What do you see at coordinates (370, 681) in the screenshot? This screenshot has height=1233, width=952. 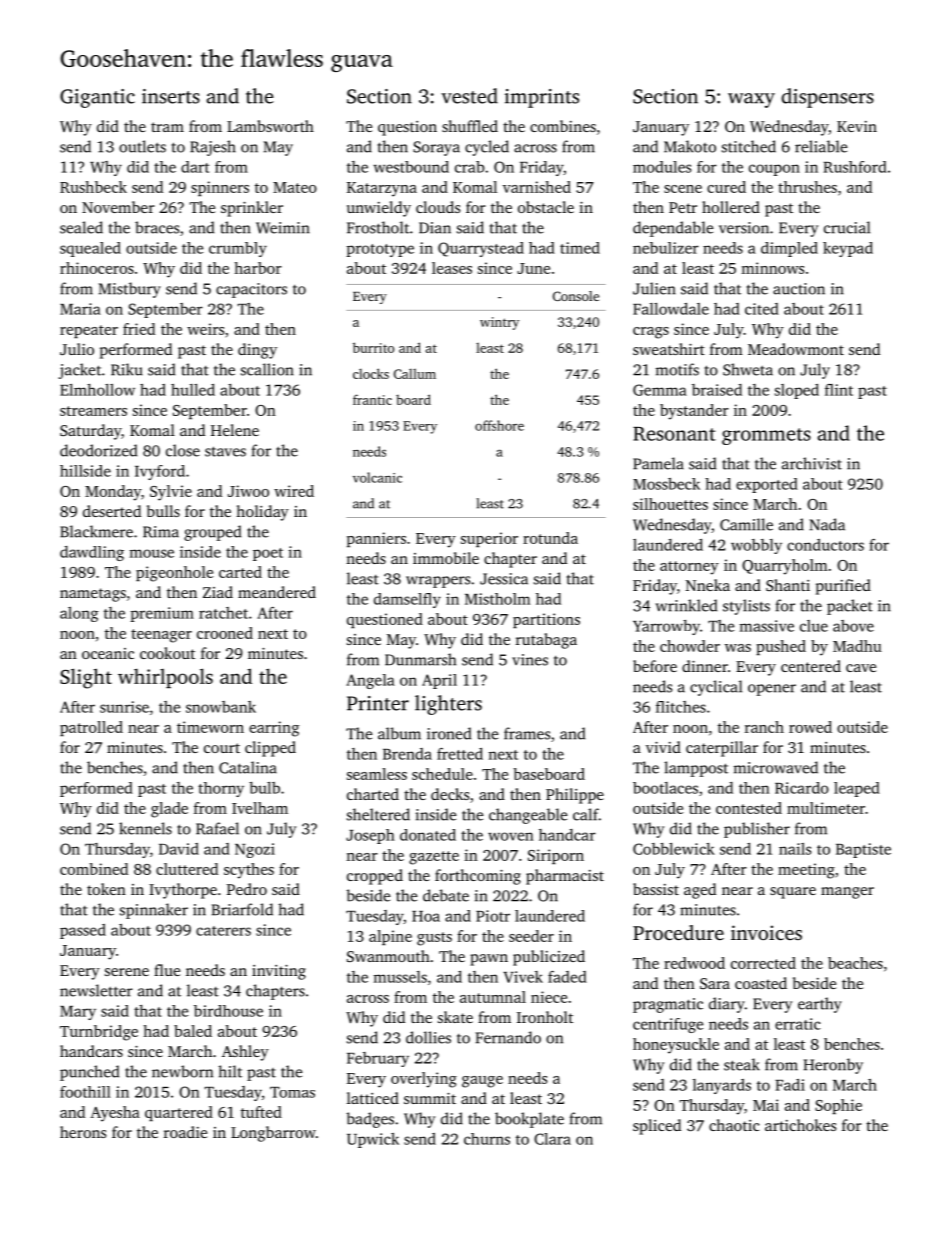 I see `Angela` at bounding box center [370, 681].
